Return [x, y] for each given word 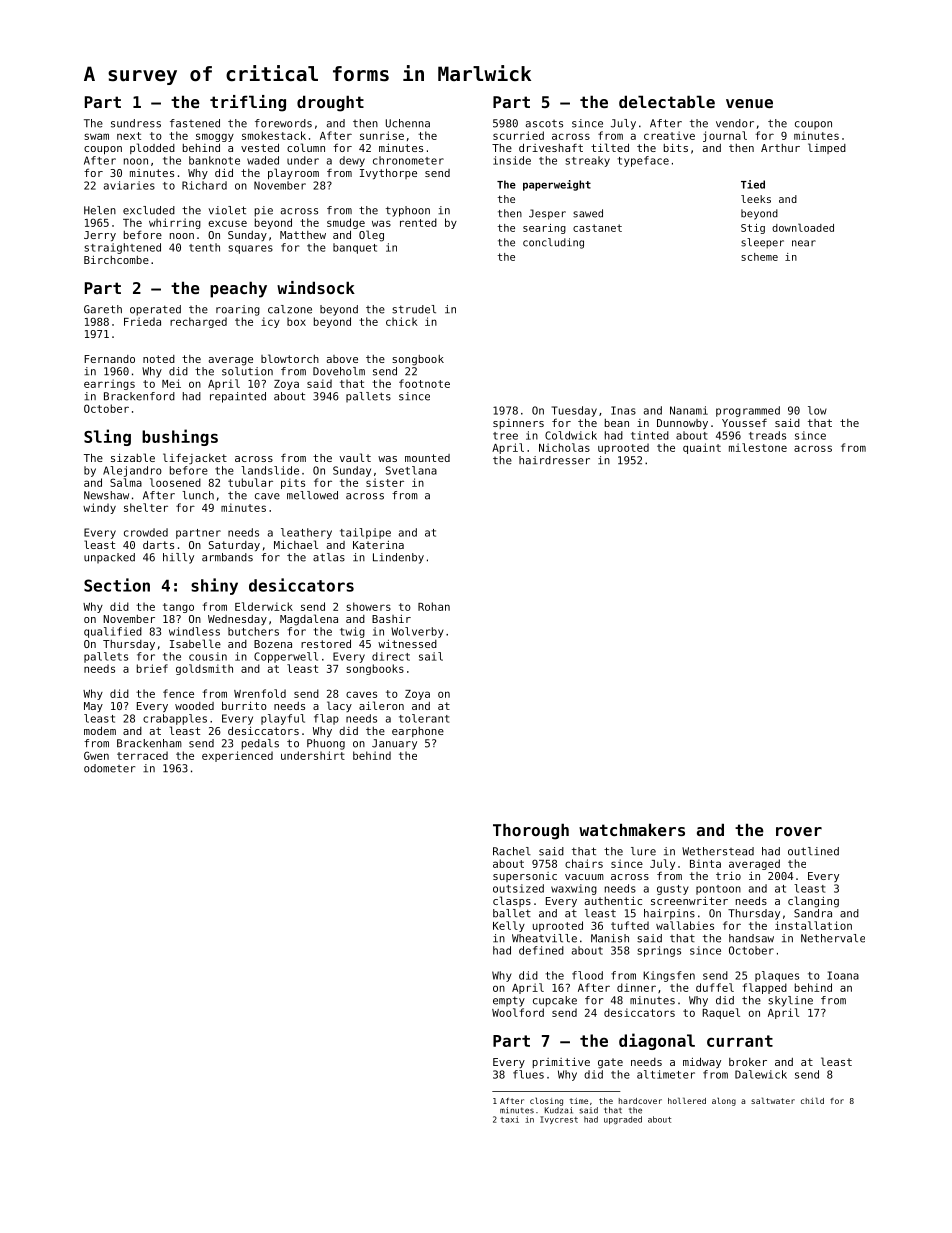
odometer [109, 768]
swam [96, 136]
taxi [509, 1119]
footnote [424, 383]
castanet [597, 228]
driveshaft [551, 147]
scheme [759, 257]
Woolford [518, 1012]
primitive [561, 1063]
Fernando [109, 359]
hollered [687, 1100]
